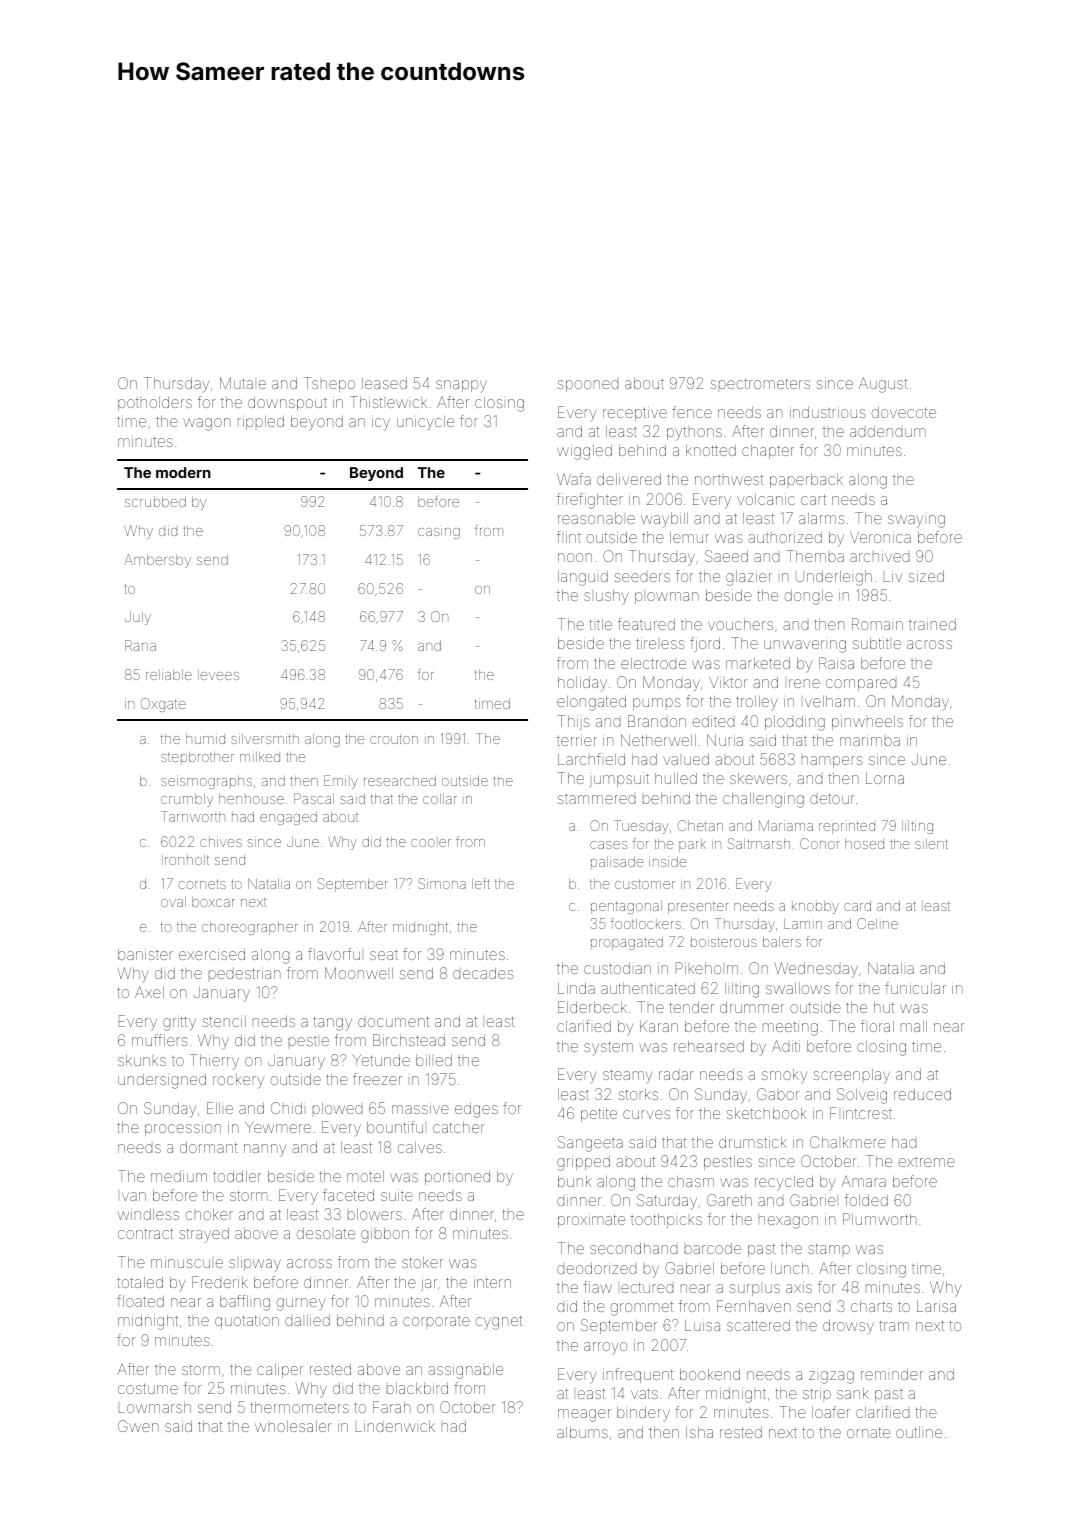 The height and width of the screenshot is (1535, 1085). What do you see at coordinates (287, 404) in the screenshot?
I see `downspout` at bounding box center [287, 404].
